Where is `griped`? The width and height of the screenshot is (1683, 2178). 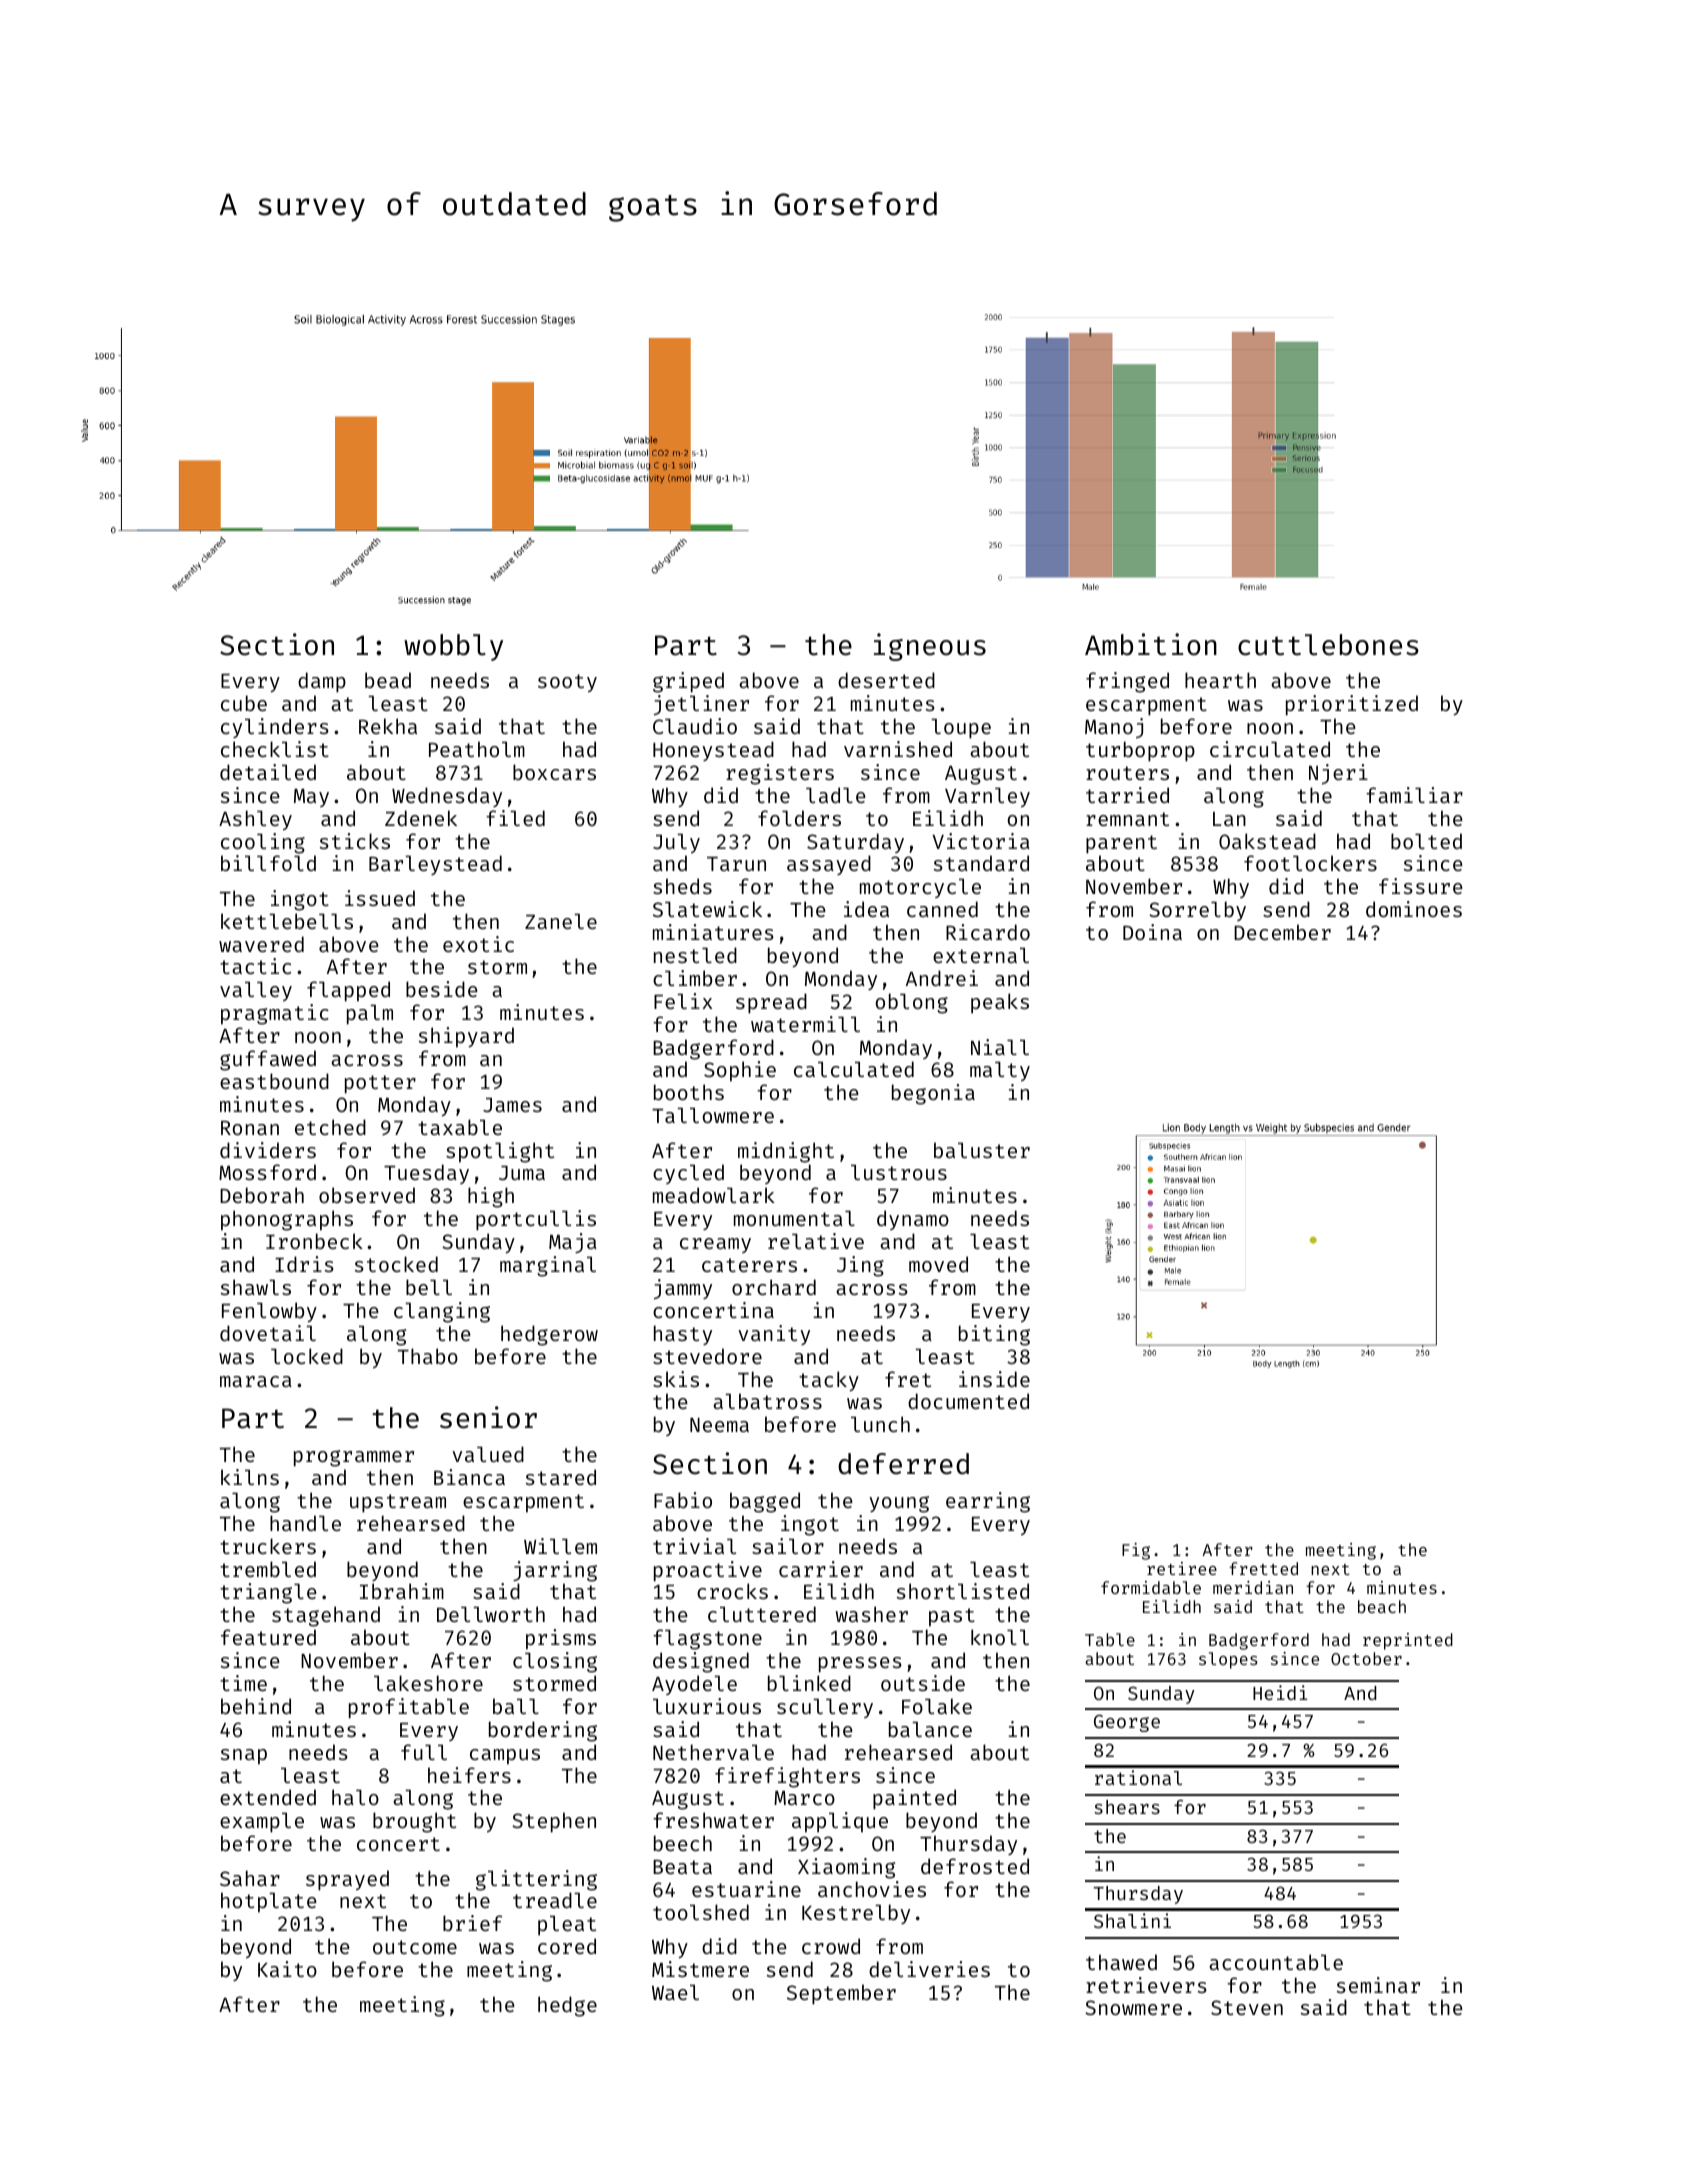 griped is located at coordinates (688, 682).
